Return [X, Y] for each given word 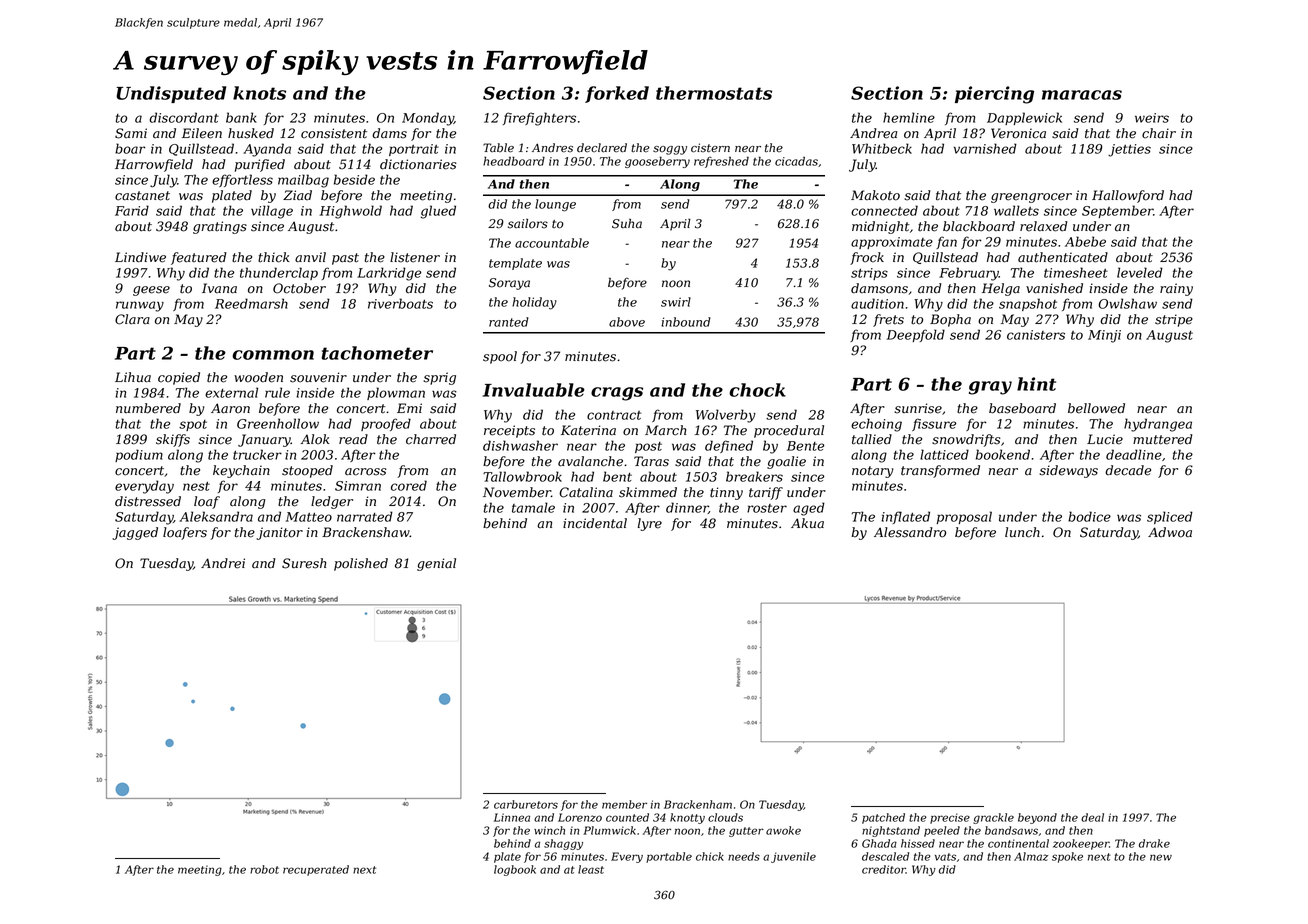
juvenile [793, 857]
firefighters [539, 119]
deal [1092, 817]
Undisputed [171, 94]
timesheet [1076, 272]
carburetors [526, 804]
